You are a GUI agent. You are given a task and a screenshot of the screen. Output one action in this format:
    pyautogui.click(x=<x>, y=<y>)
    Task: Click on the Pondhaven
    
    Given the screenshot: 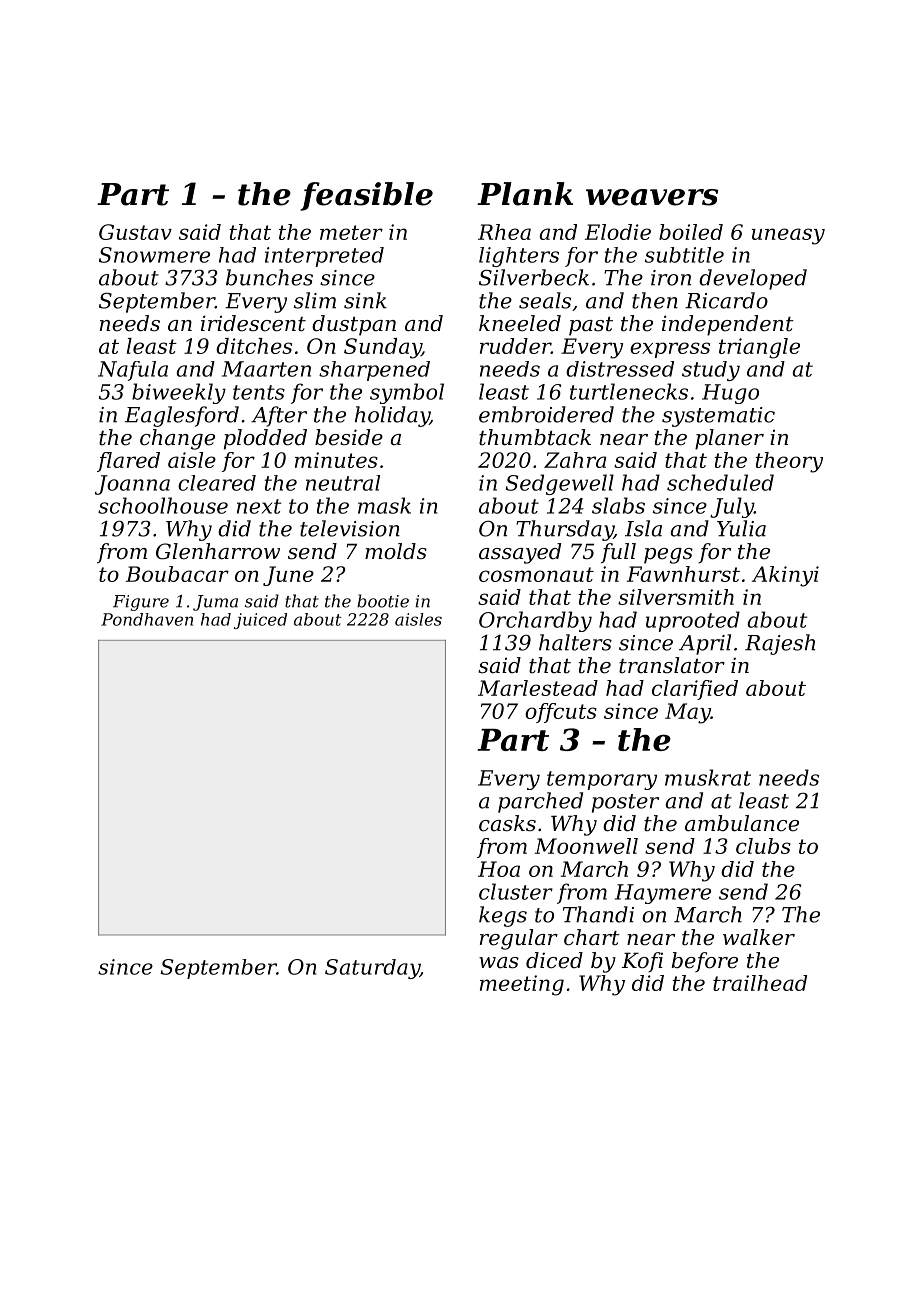 What is the action you would take?
    pyautogui.click(x=147, y=619)
